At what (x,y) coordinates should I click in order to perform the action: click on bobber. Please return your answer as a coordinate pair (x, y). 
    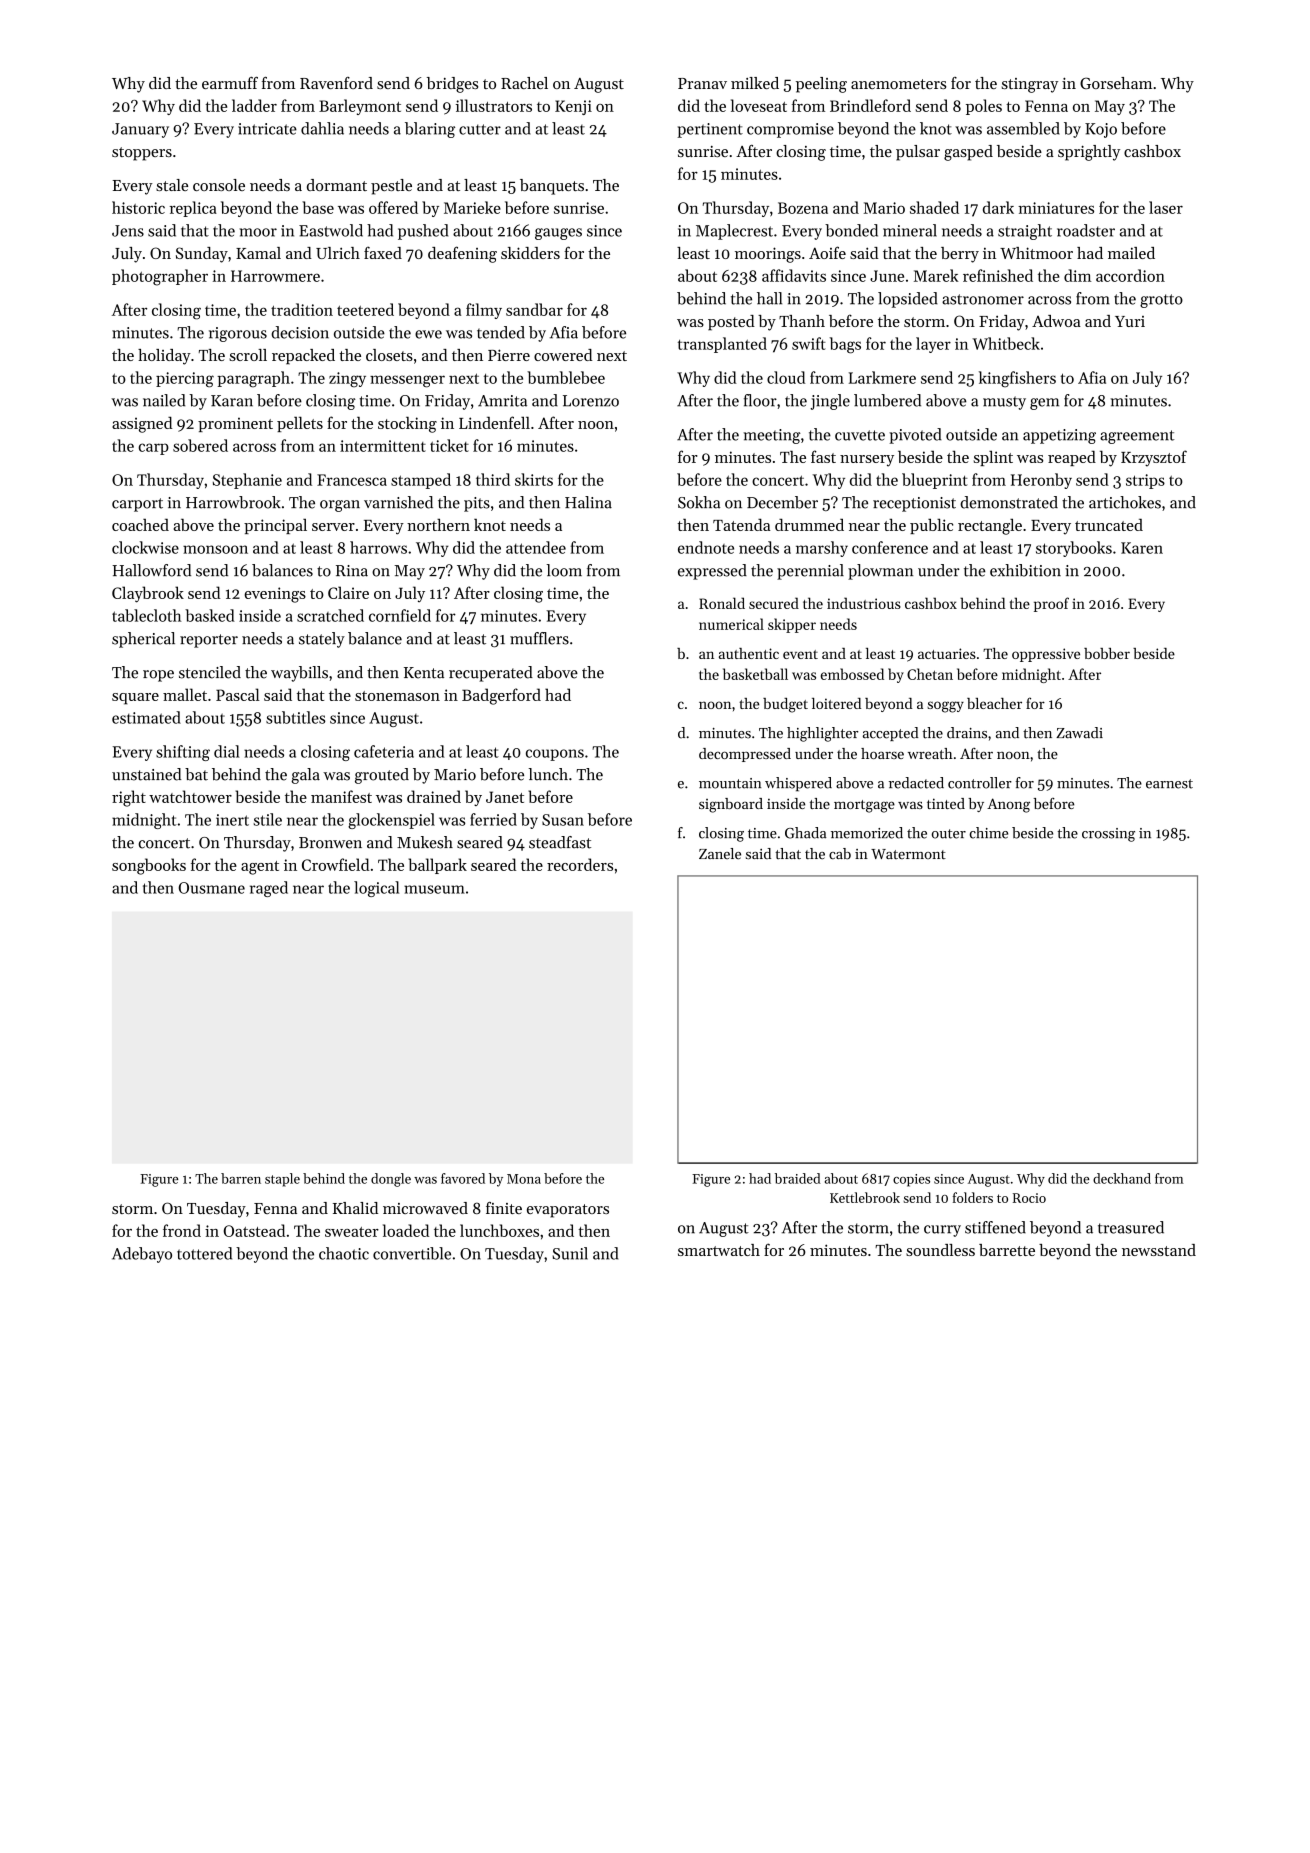
    Looking at the image, I should click on (1107, 653).
